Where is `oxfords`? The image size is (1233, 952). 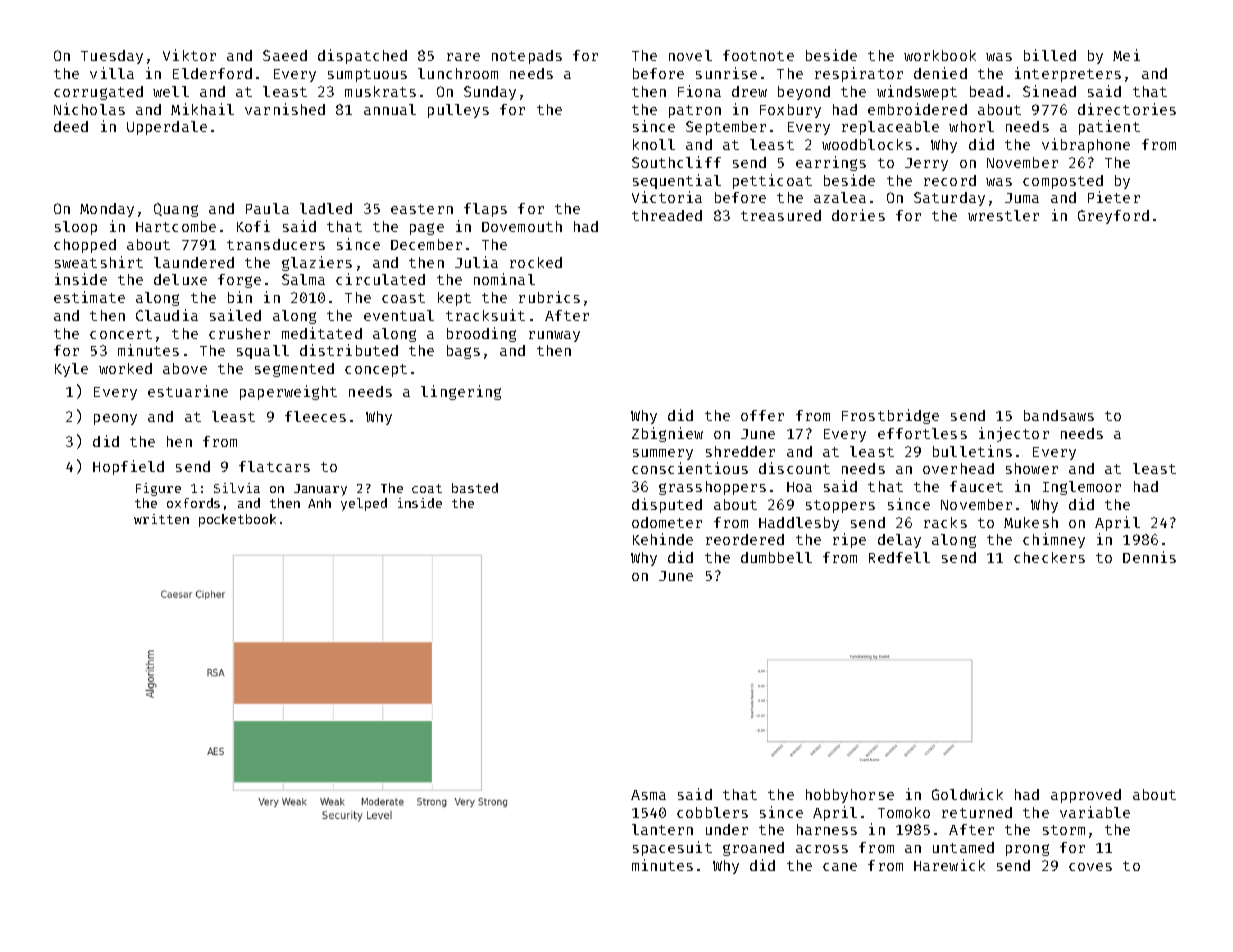
oxfords is located at coordinates (193, 503).
